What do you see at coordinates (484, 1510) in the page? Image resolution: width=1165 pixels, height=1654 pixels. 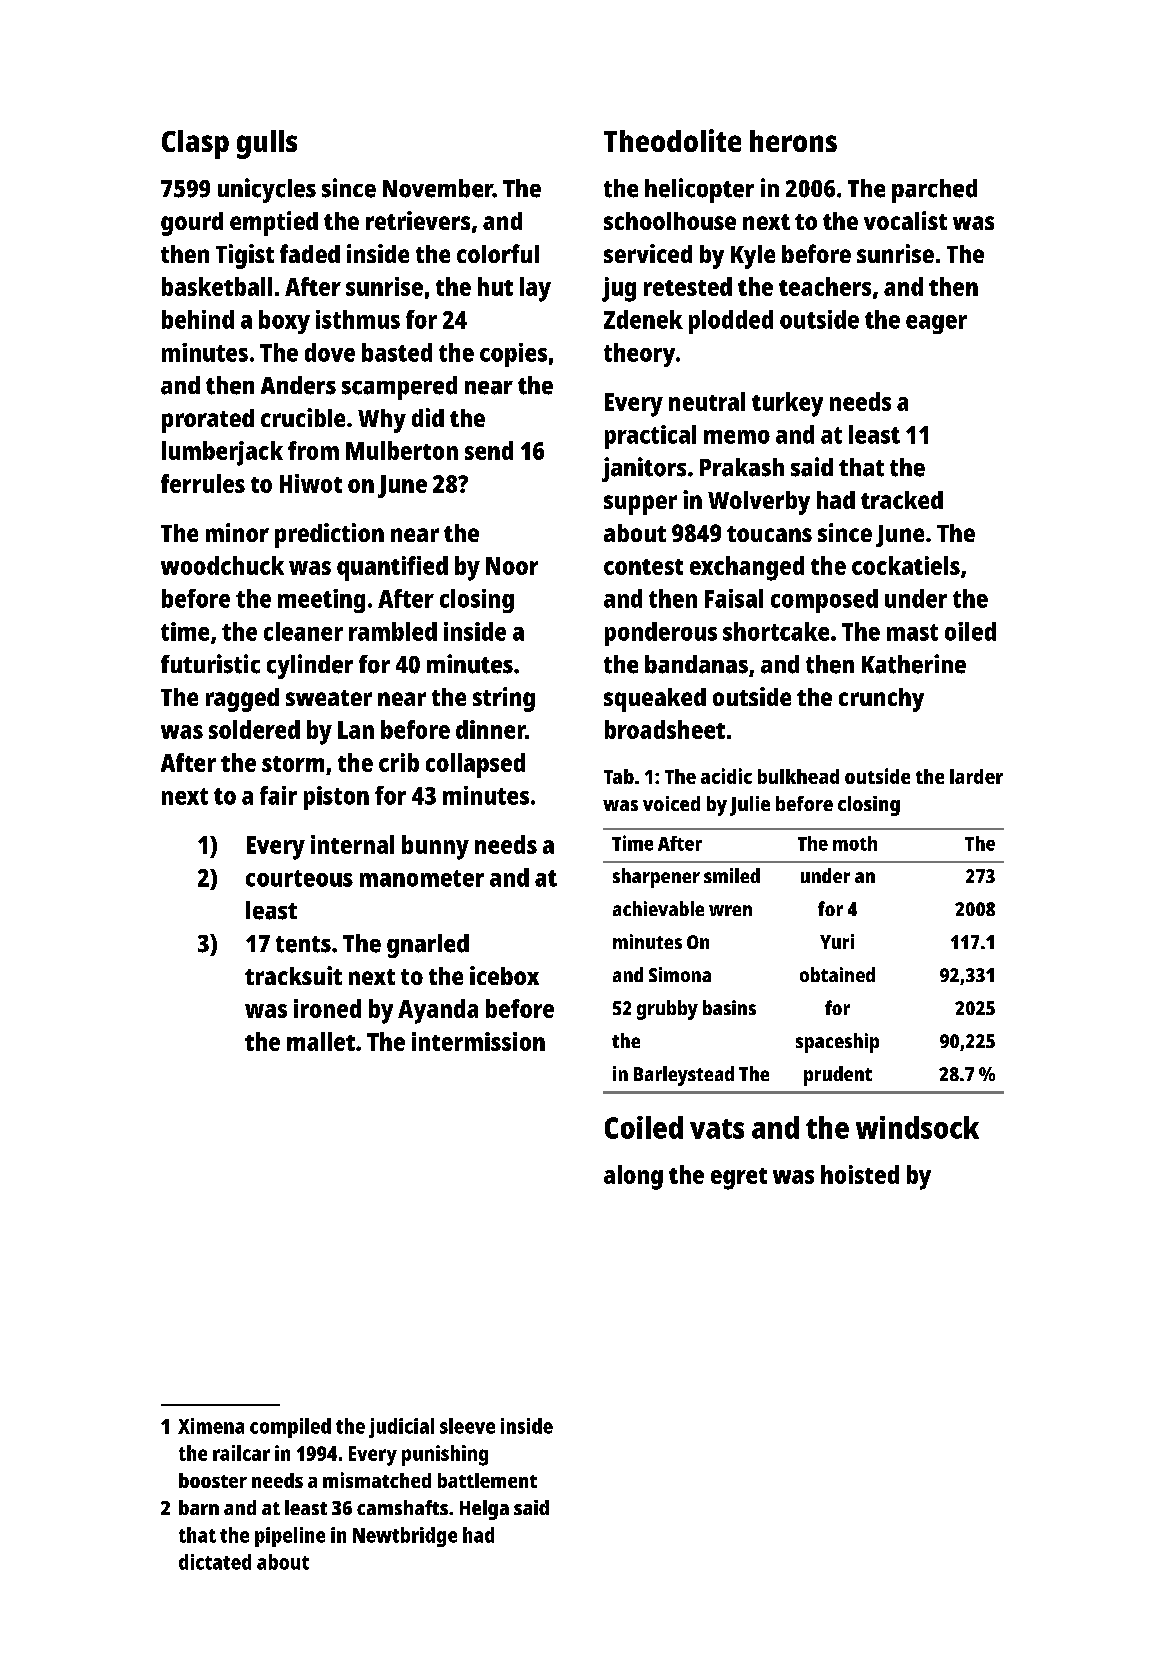 I see `Helga` at bounding box center [484, 1510].
